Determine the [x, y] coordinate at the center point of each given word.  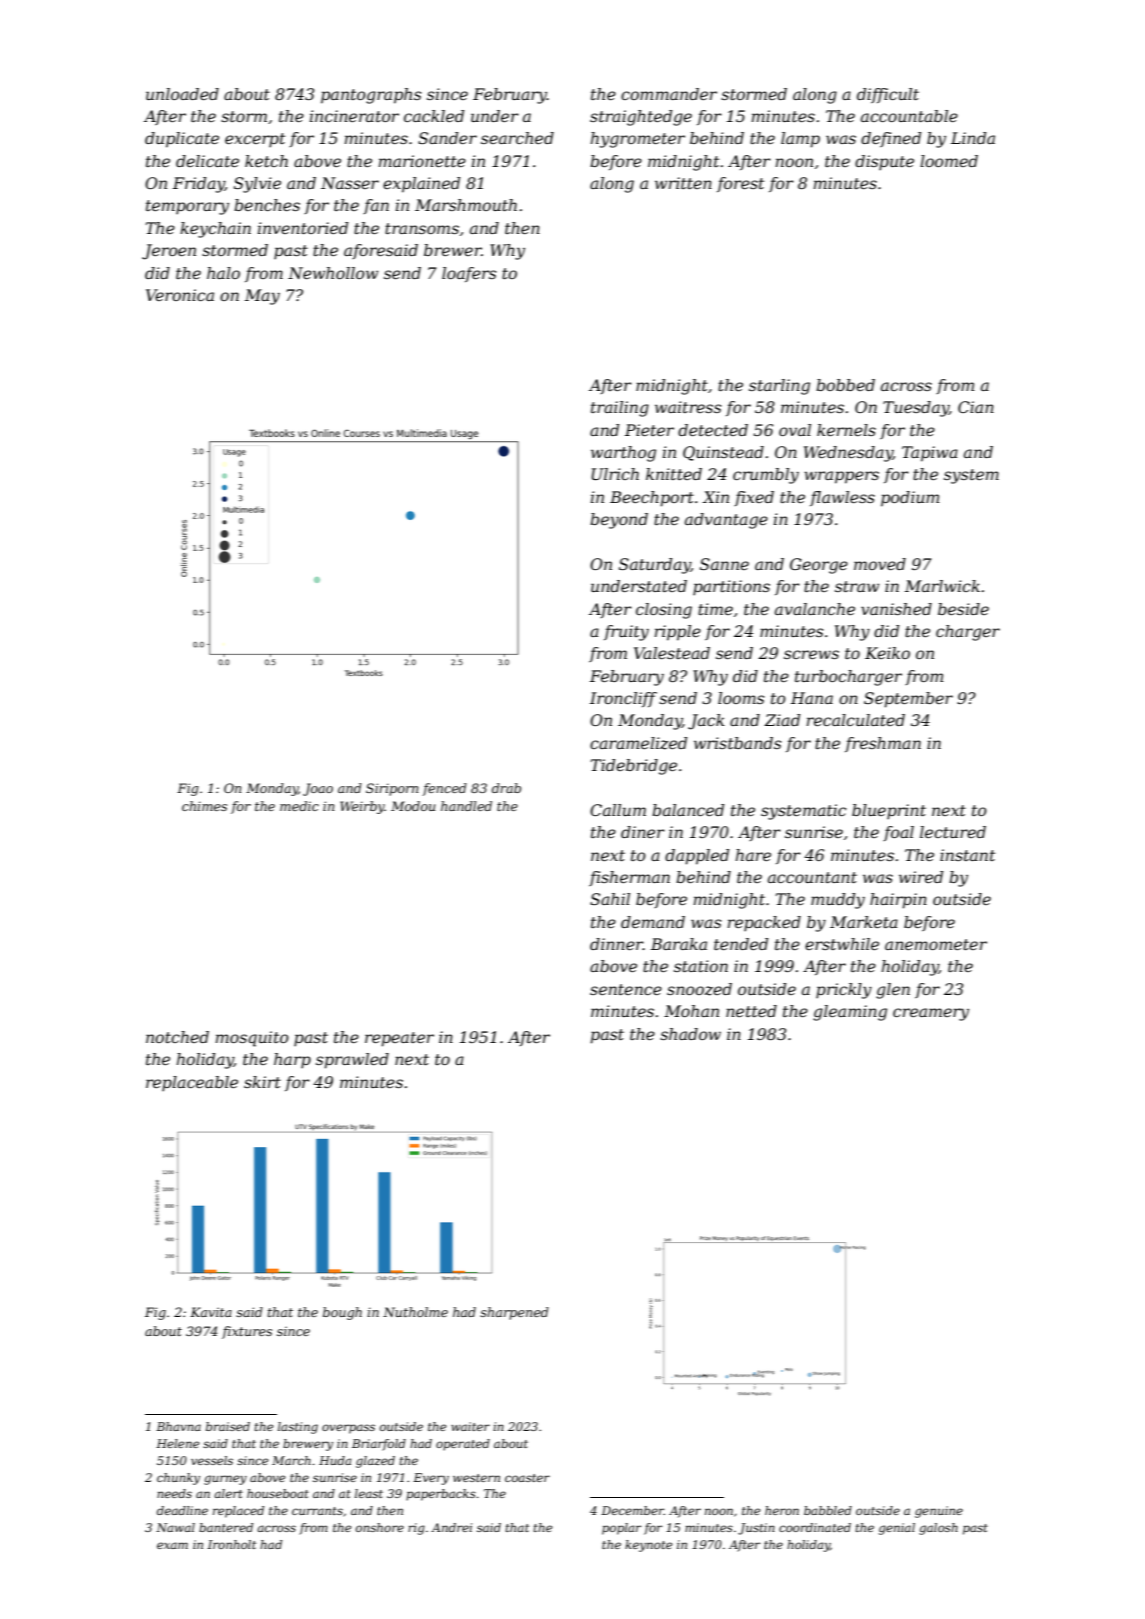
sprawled [352, 1061]
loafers [469, 274]
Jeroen [169, 252]
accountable [909, 116]
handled [466, 806]
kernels [846, 430]
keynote [648, 1546]
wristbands [737, 743]
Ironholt [231, 1544]
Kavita [211, 1312]
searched [517, 138]
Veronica [180, 295]
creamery [931, 1014]
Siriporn [392, 789]
